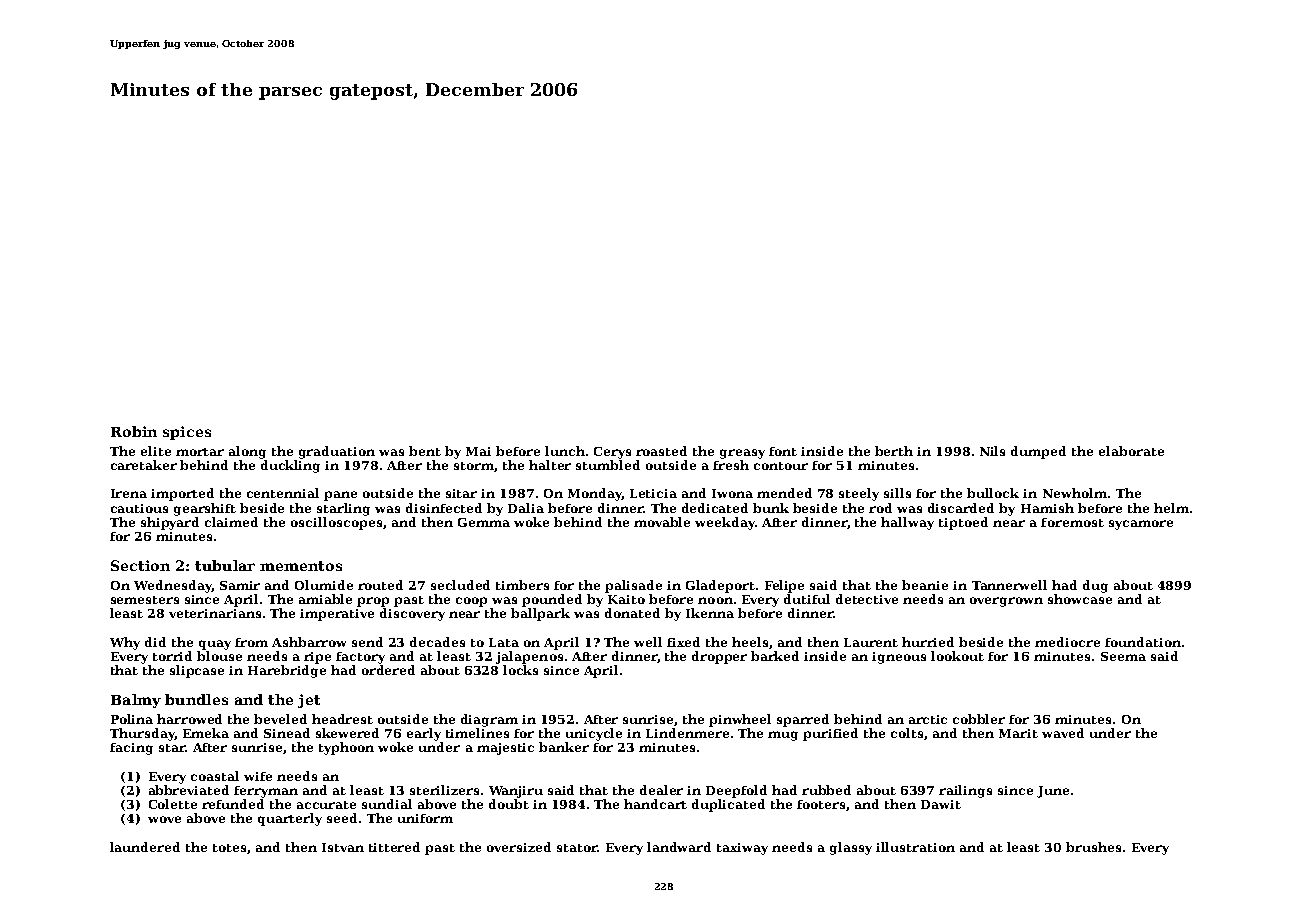 The width and height of the image is (1308, 924). I want to click on bullock, so click(993, 493).
